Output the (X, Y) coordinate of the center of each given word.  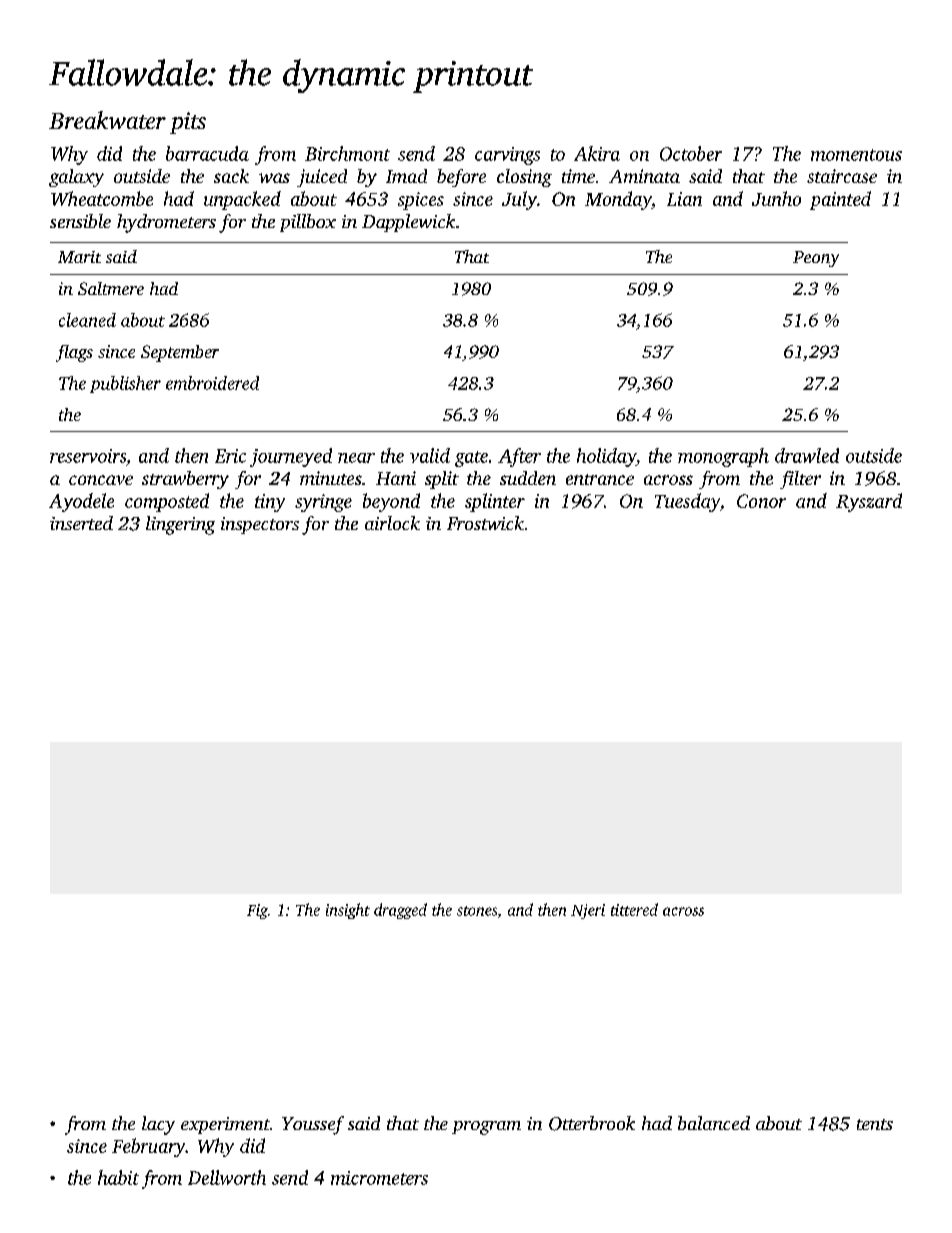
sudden (528, 478)
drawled (807, 455)
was (274, 178)
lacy (158, 1125)
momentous (856, 155)
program (486, 1128)
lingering (180, 525)
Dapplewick (408, 223)
